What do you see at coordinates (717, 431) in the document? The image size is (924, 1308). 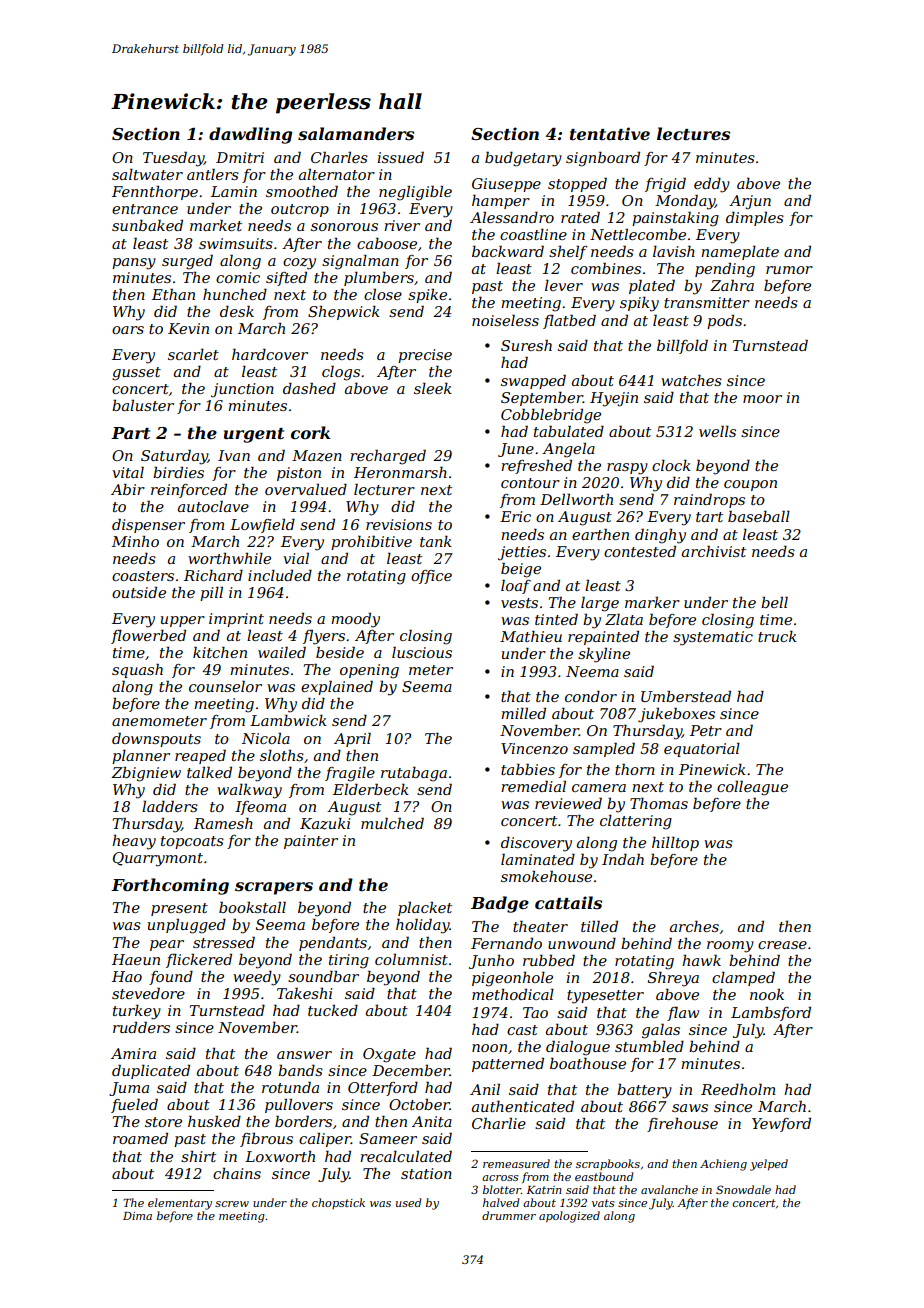 I see `wells` at bounding box center [717, 431].
